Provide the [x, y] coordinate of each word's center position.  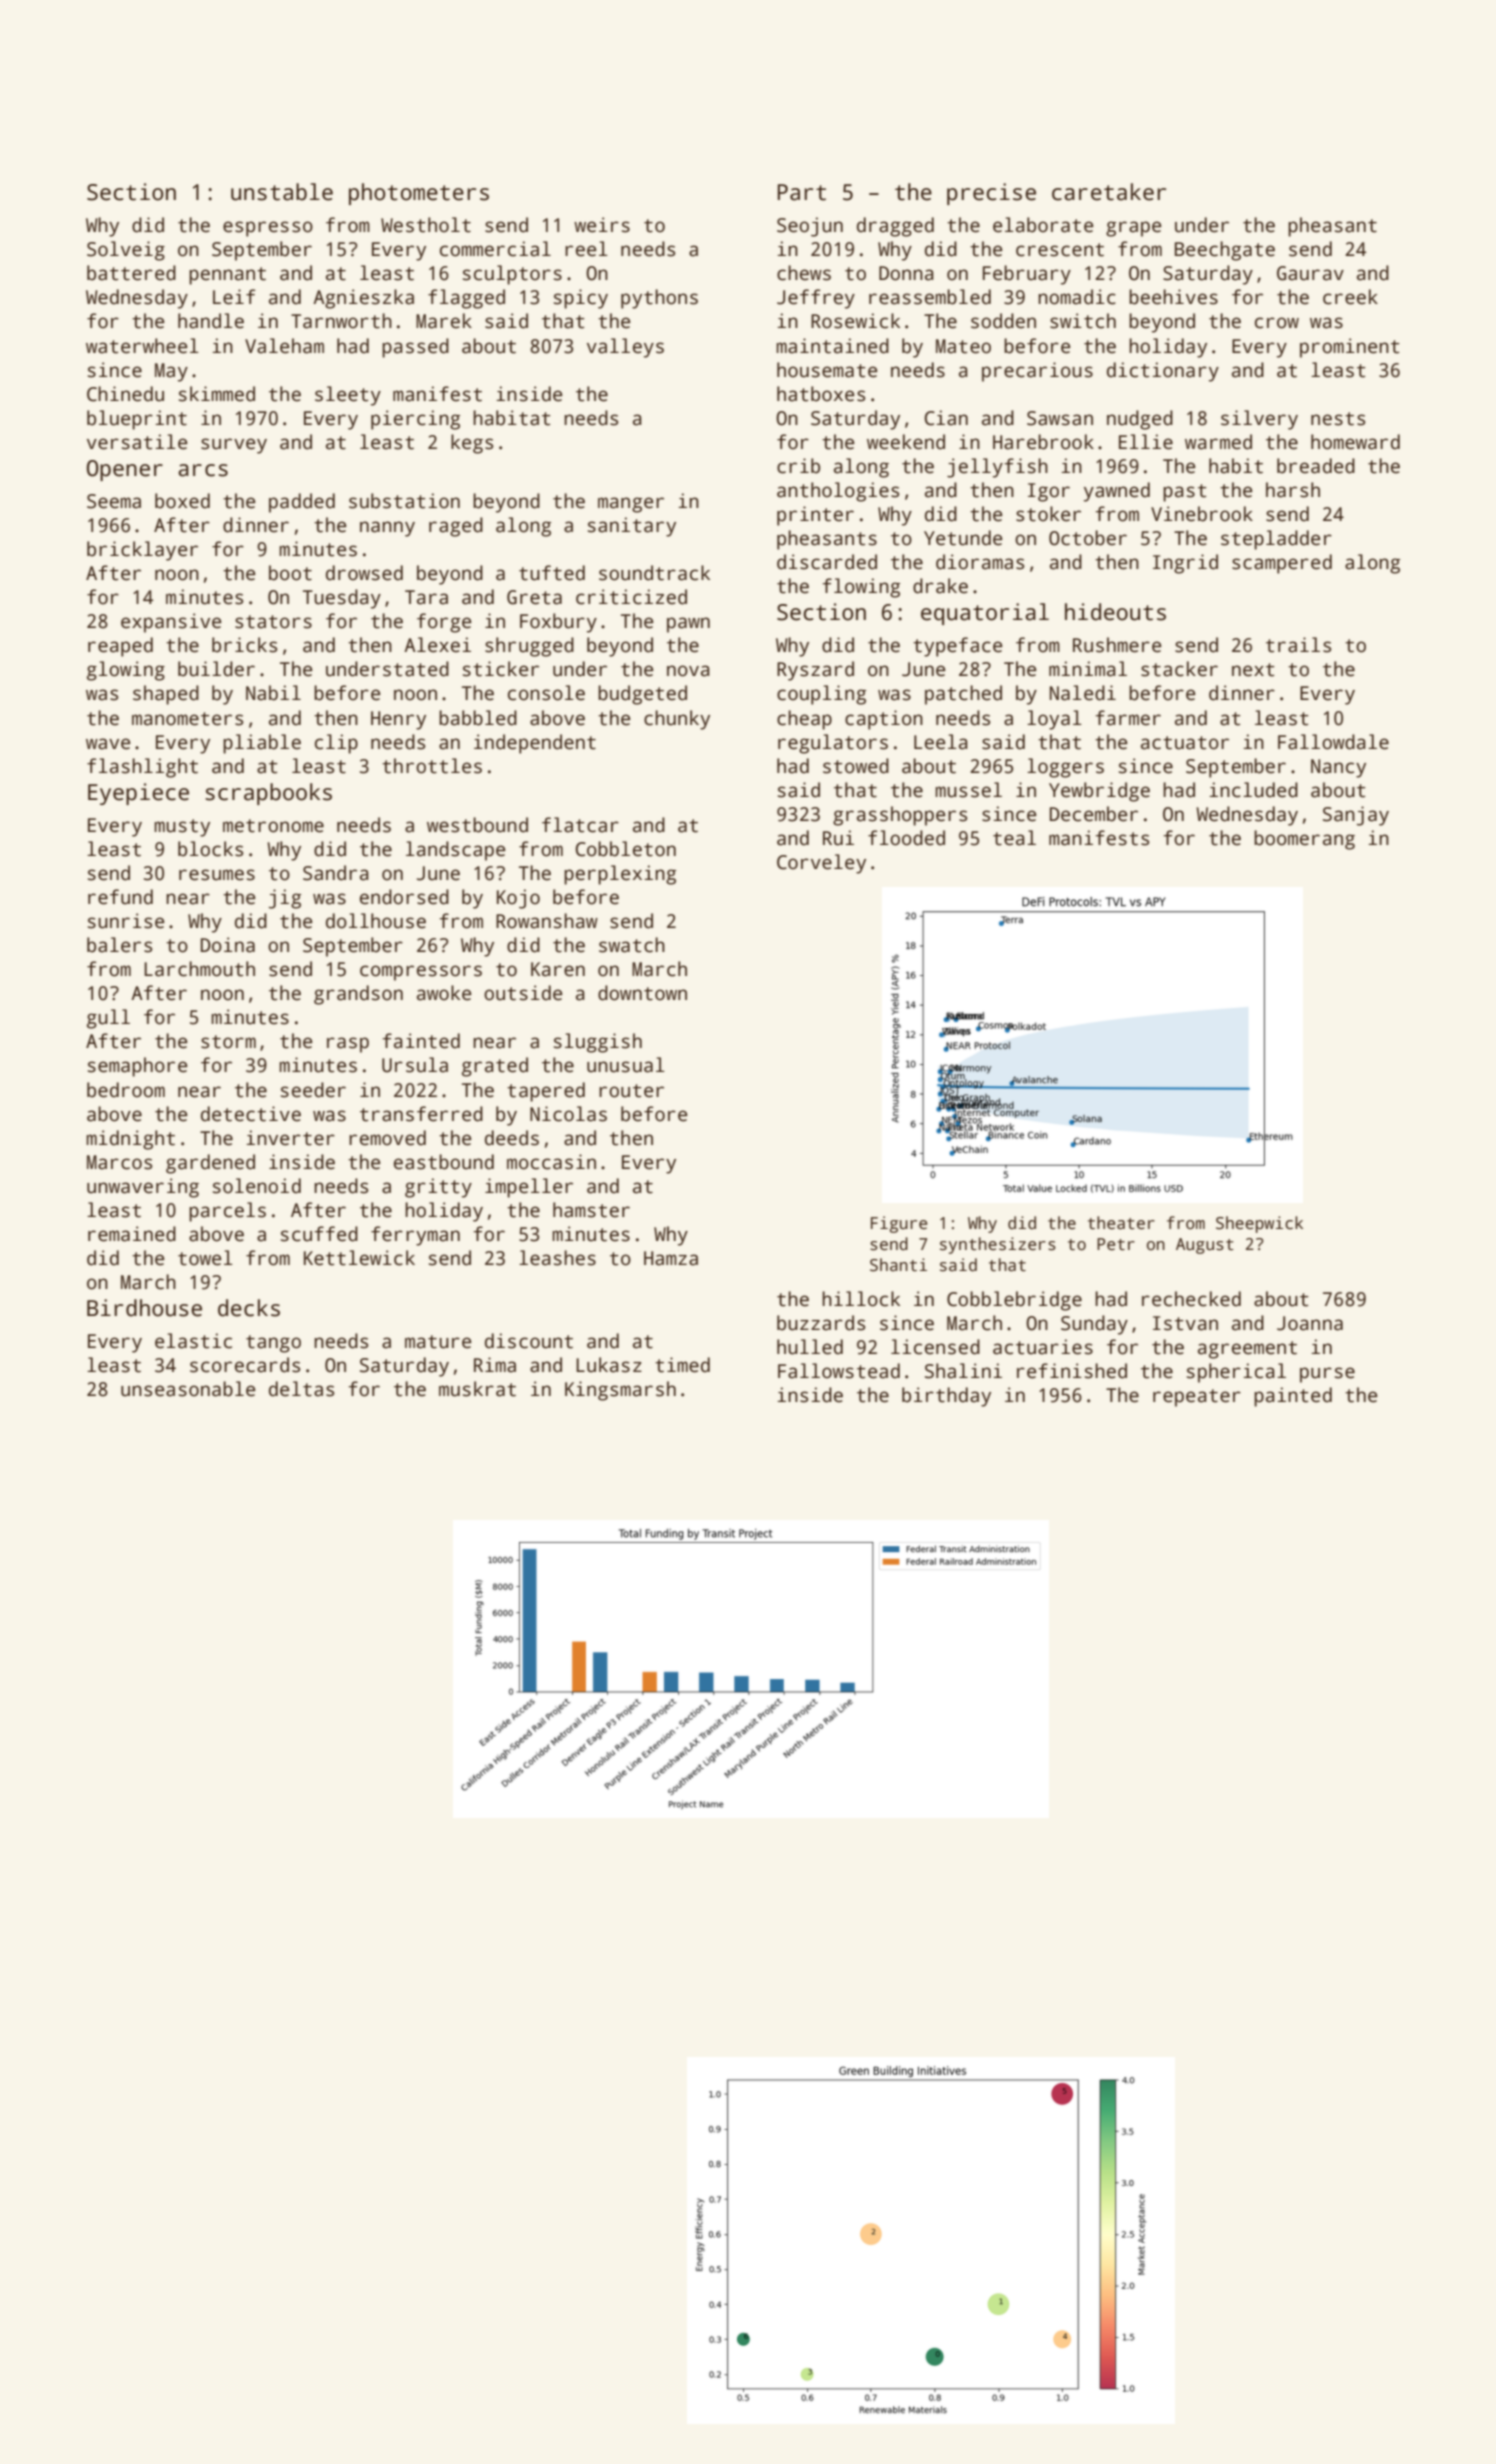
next [1253, 670]
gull [108, 1019]
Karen [558, 969]
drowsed [364, 573]
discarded [827, 562]
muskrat [477, 1389]
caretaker [1109, 192]
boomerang [1304, 840]
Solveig [126, 251]
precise [991, 194]
